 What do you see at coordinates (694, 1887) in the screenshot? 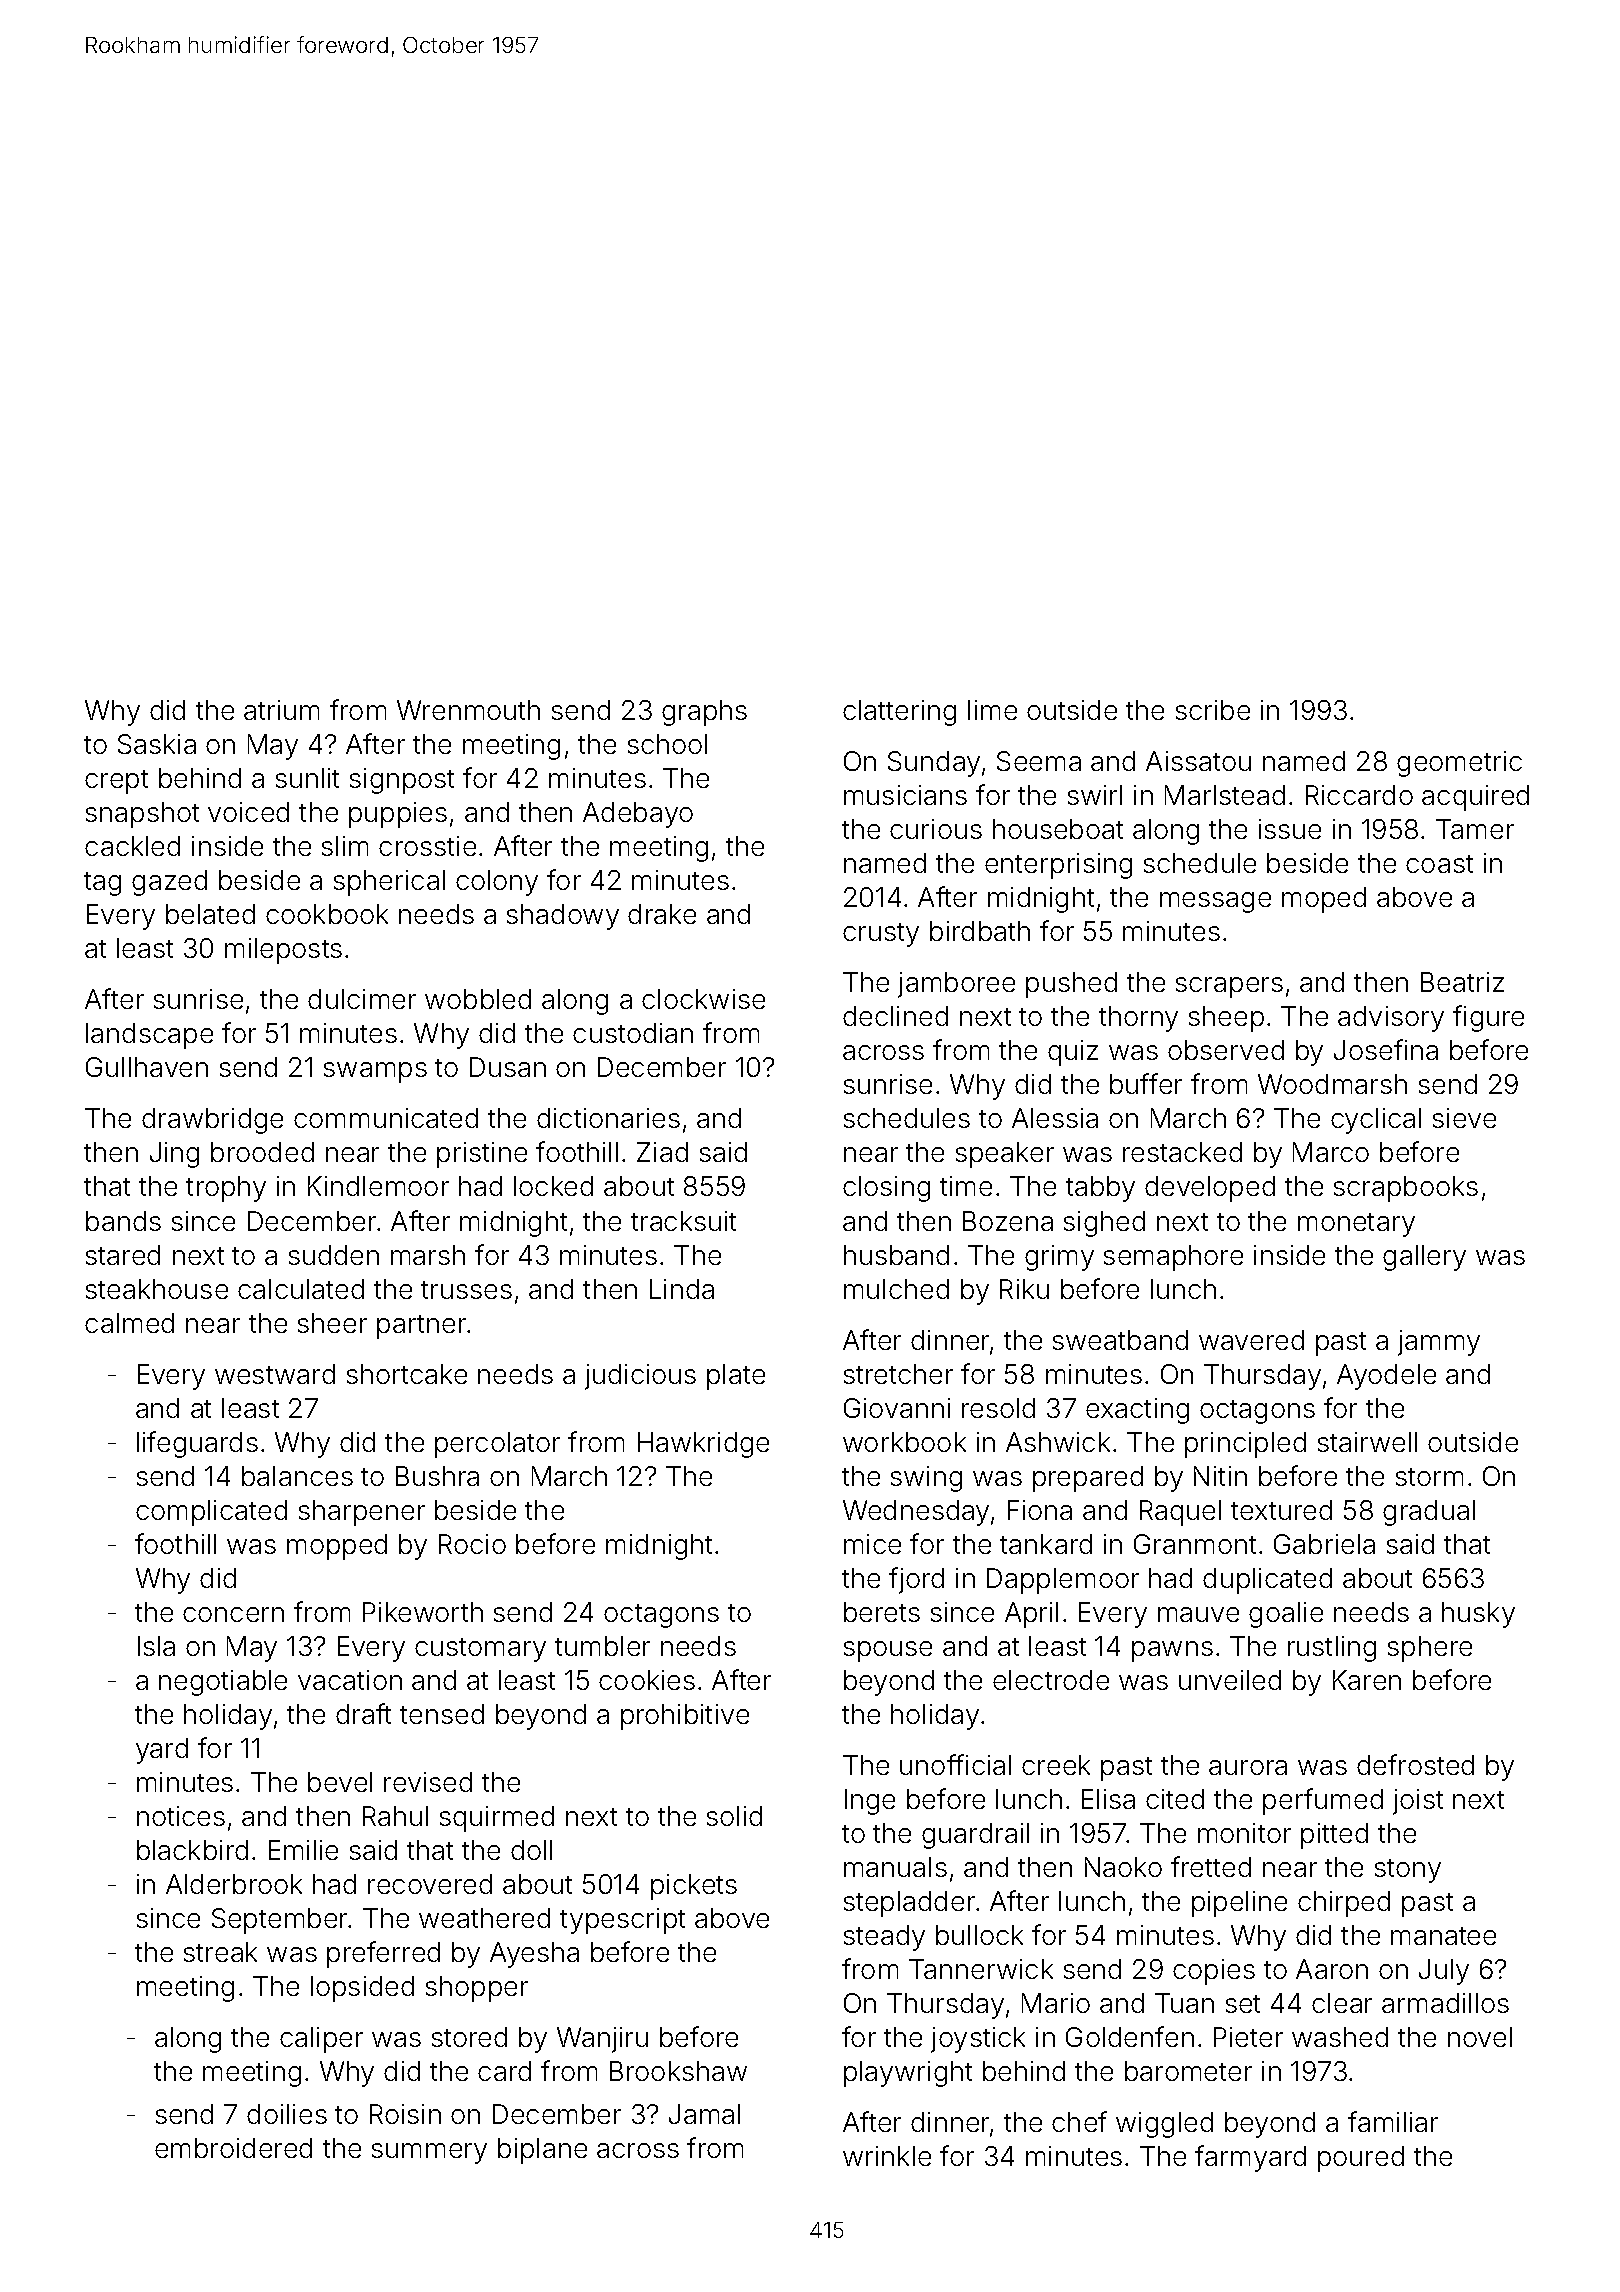
I see `pickets` at bounding box center [694, 1887].
